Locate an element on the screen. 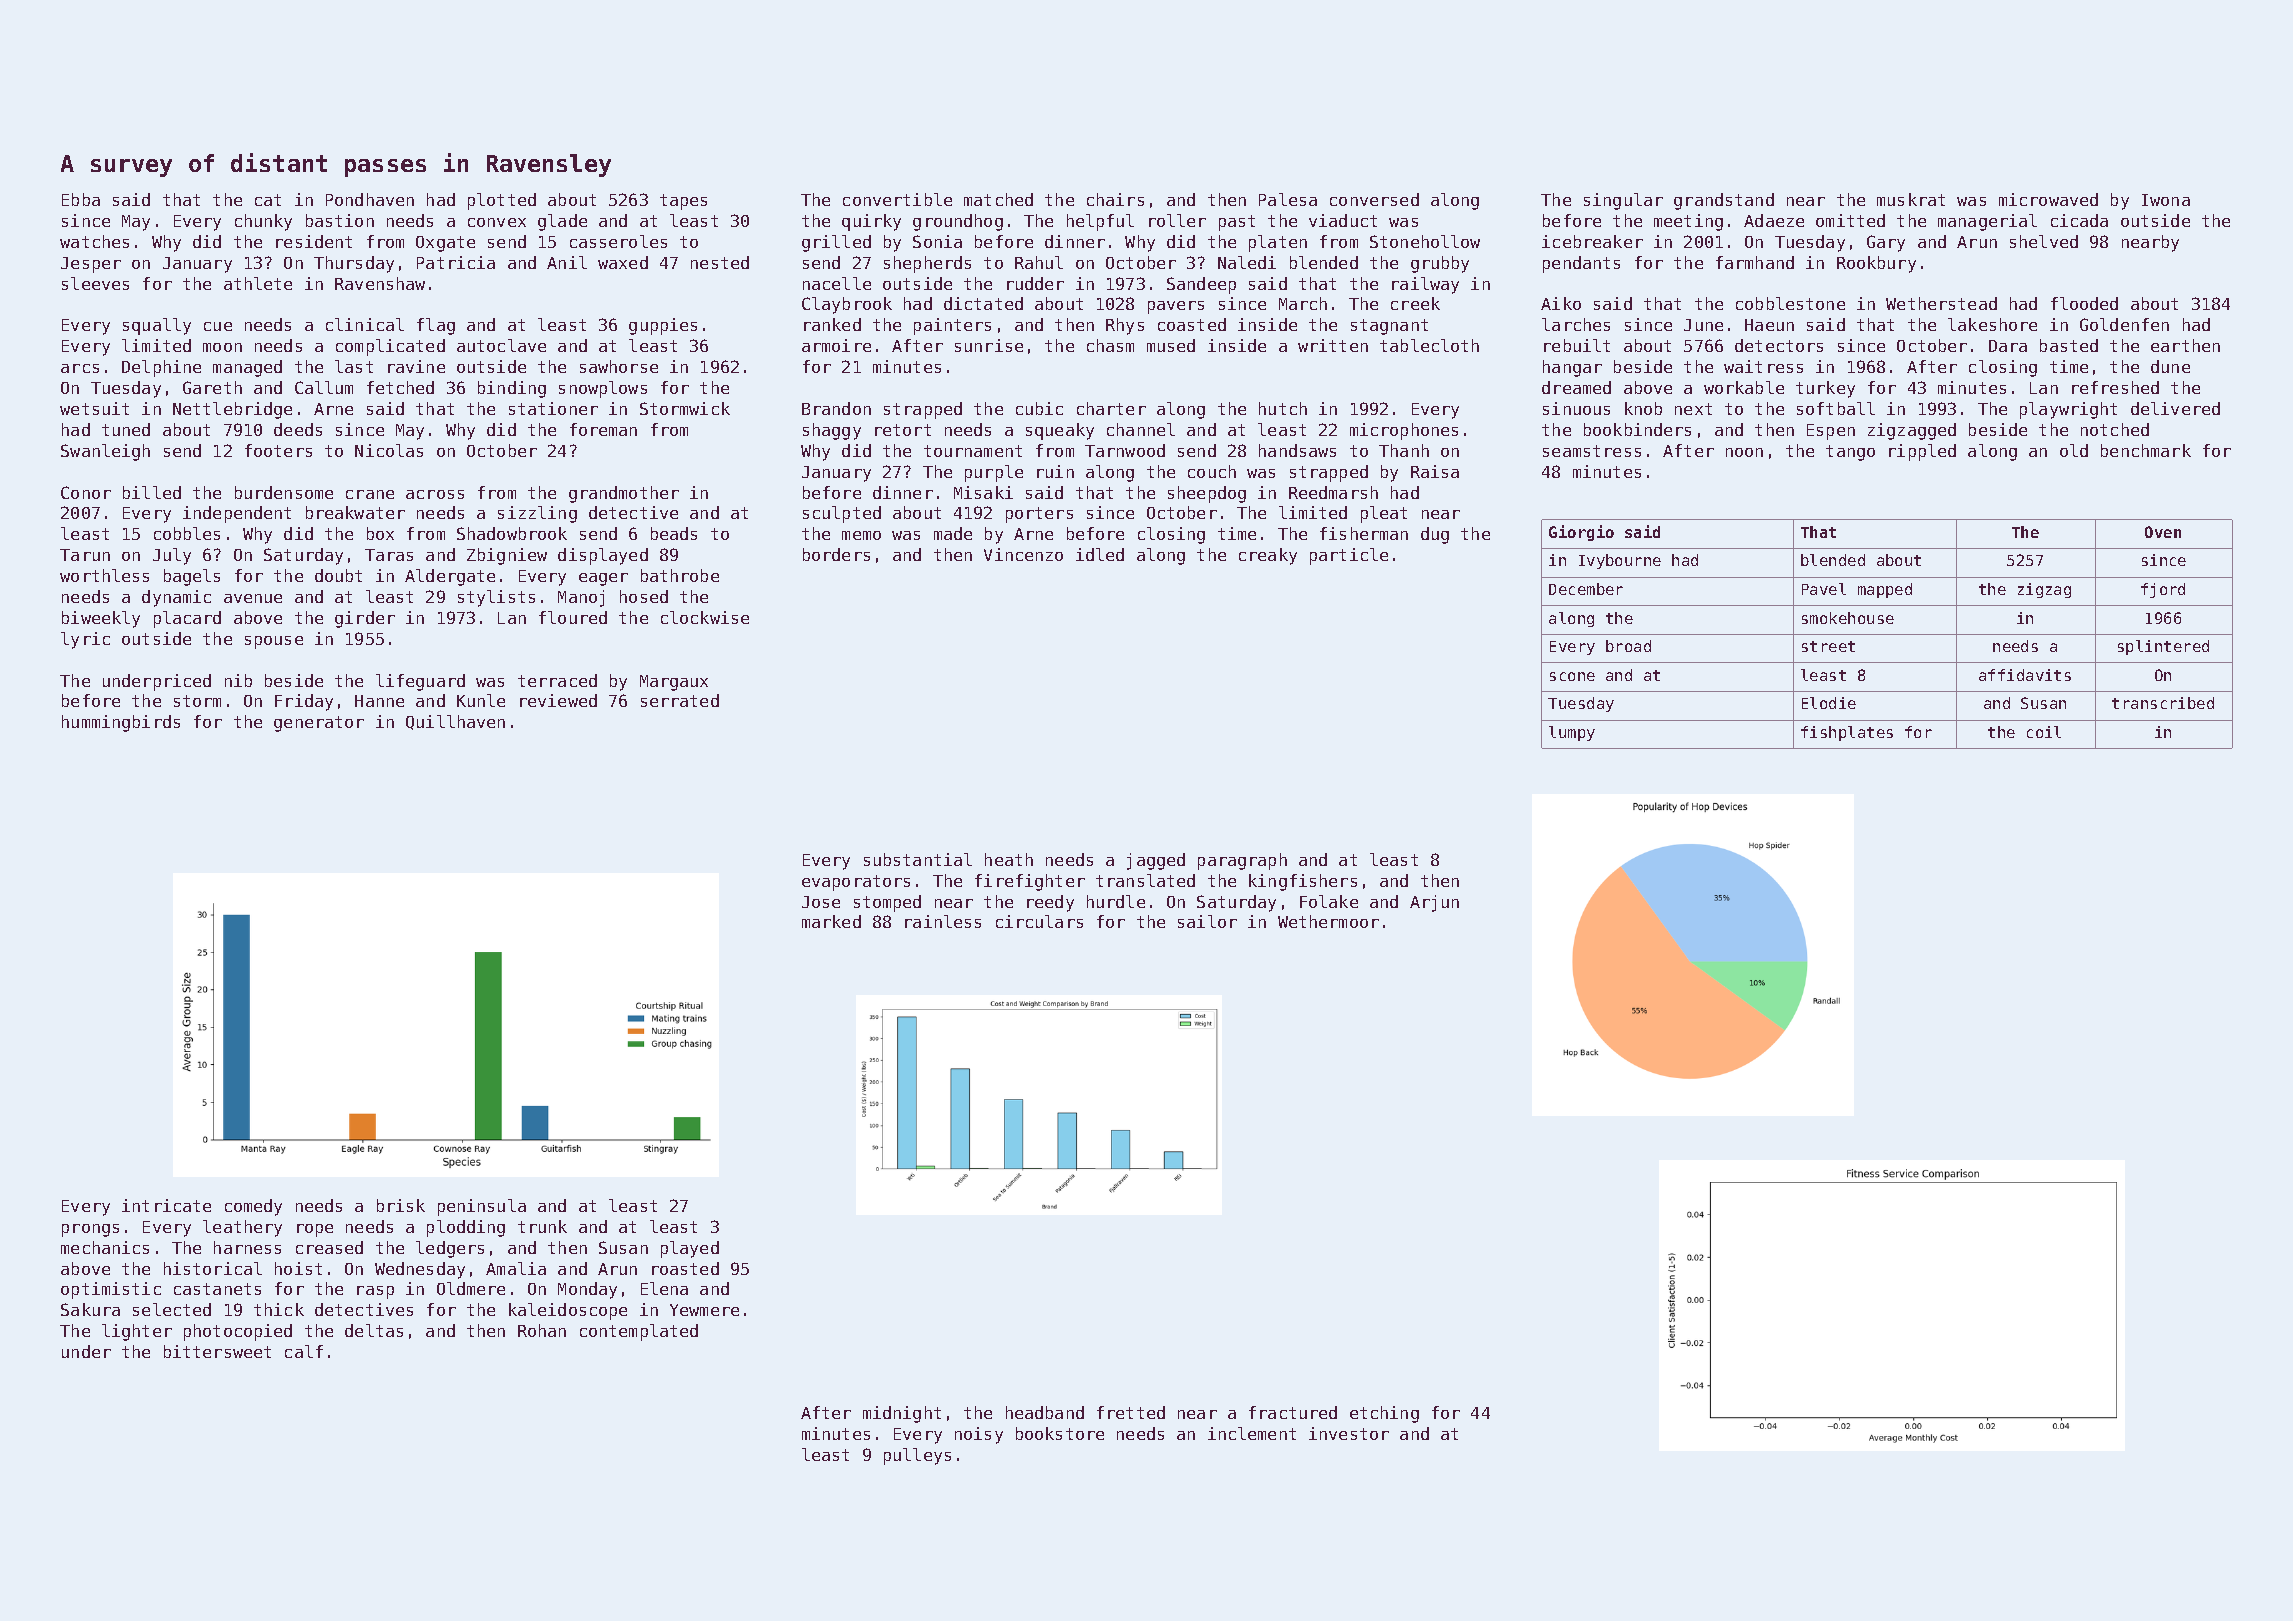 The image size is (2293, 1621). Anil is located at coordinates (567, 262).
